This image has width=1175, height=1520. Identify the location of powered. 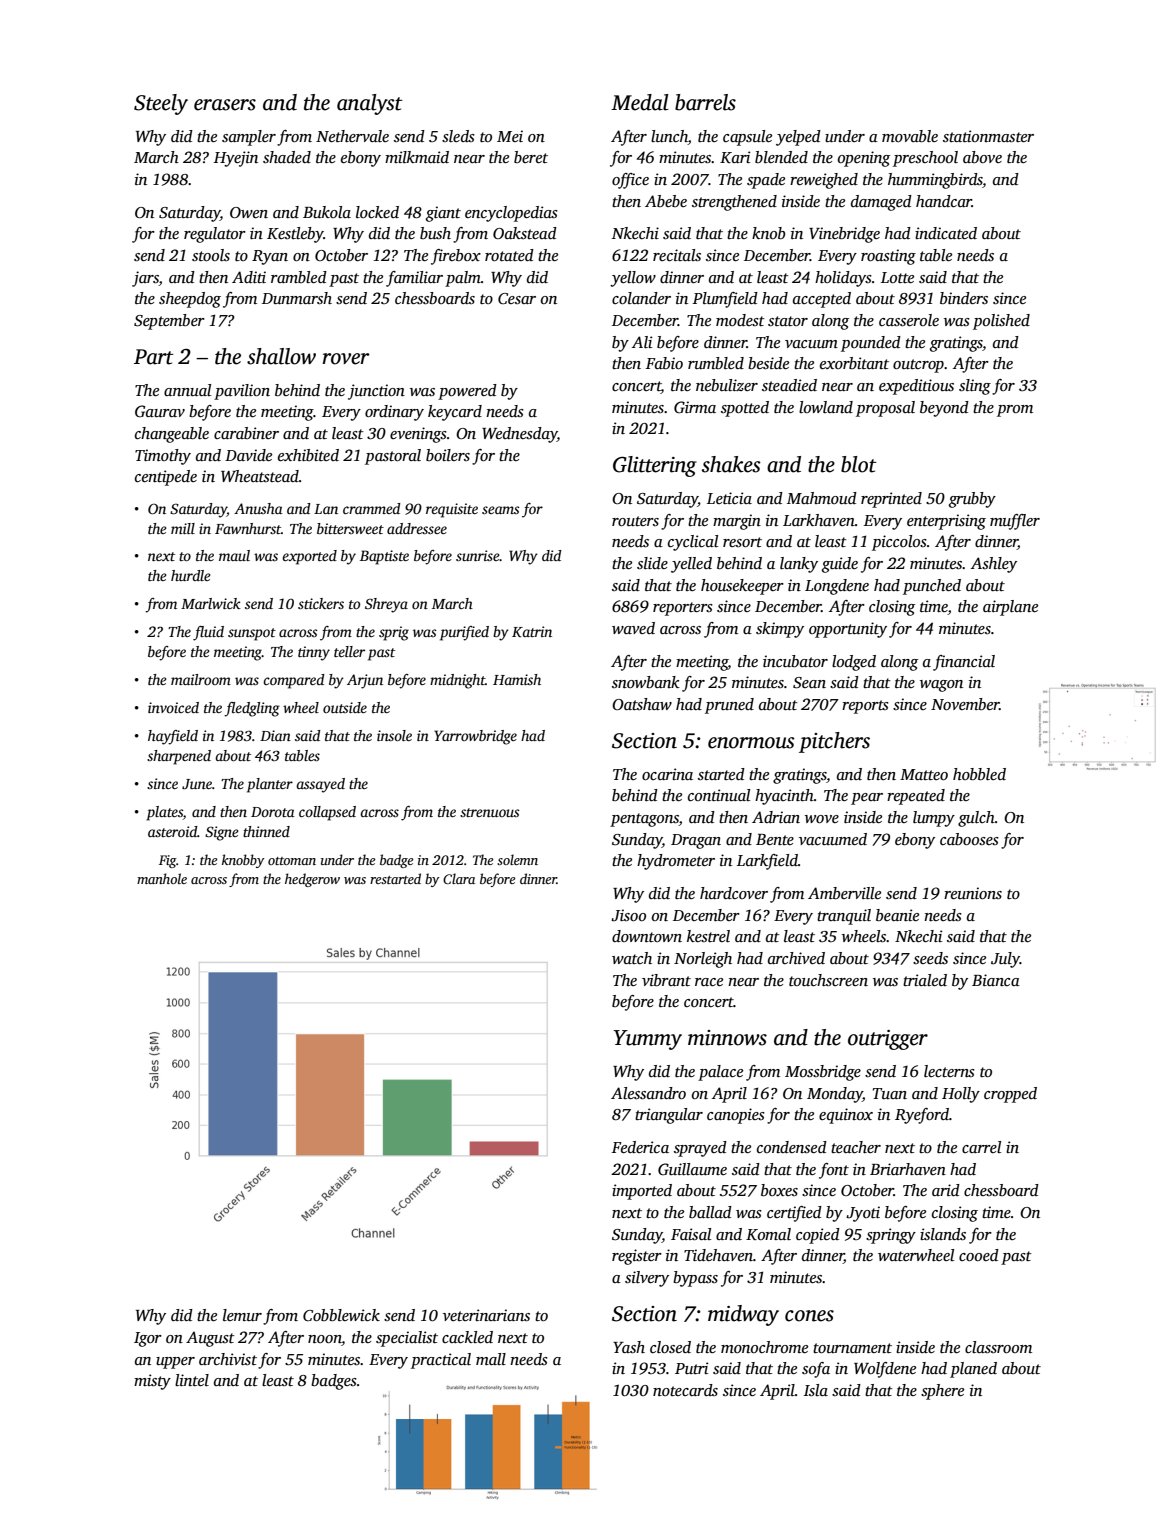
(467, 392).
